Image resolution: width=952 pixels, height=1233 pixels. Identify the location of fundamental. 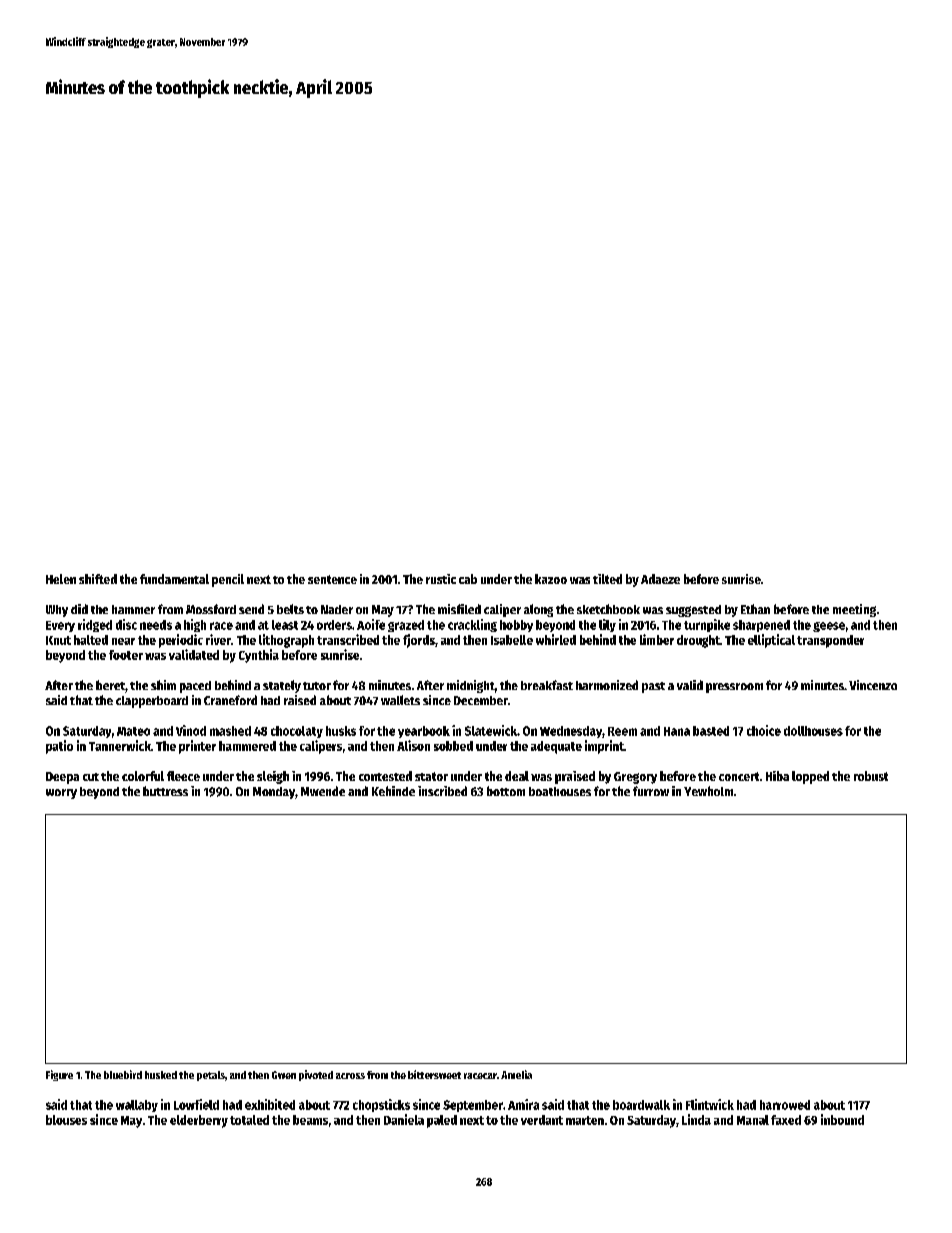
(174, 579).
